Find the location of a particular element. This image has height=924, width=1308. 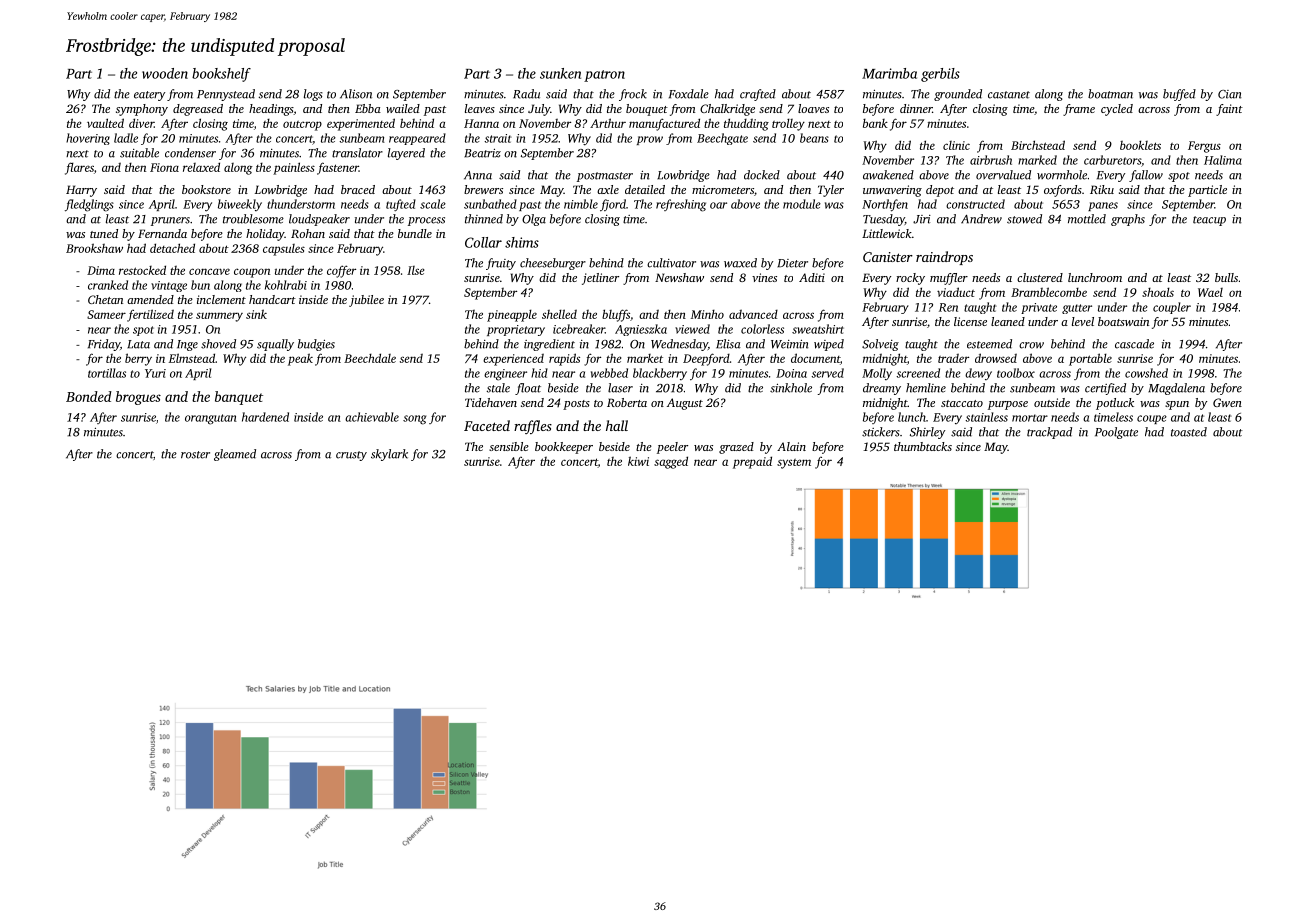

cheeseburger is located at coordinates (553, 264).
